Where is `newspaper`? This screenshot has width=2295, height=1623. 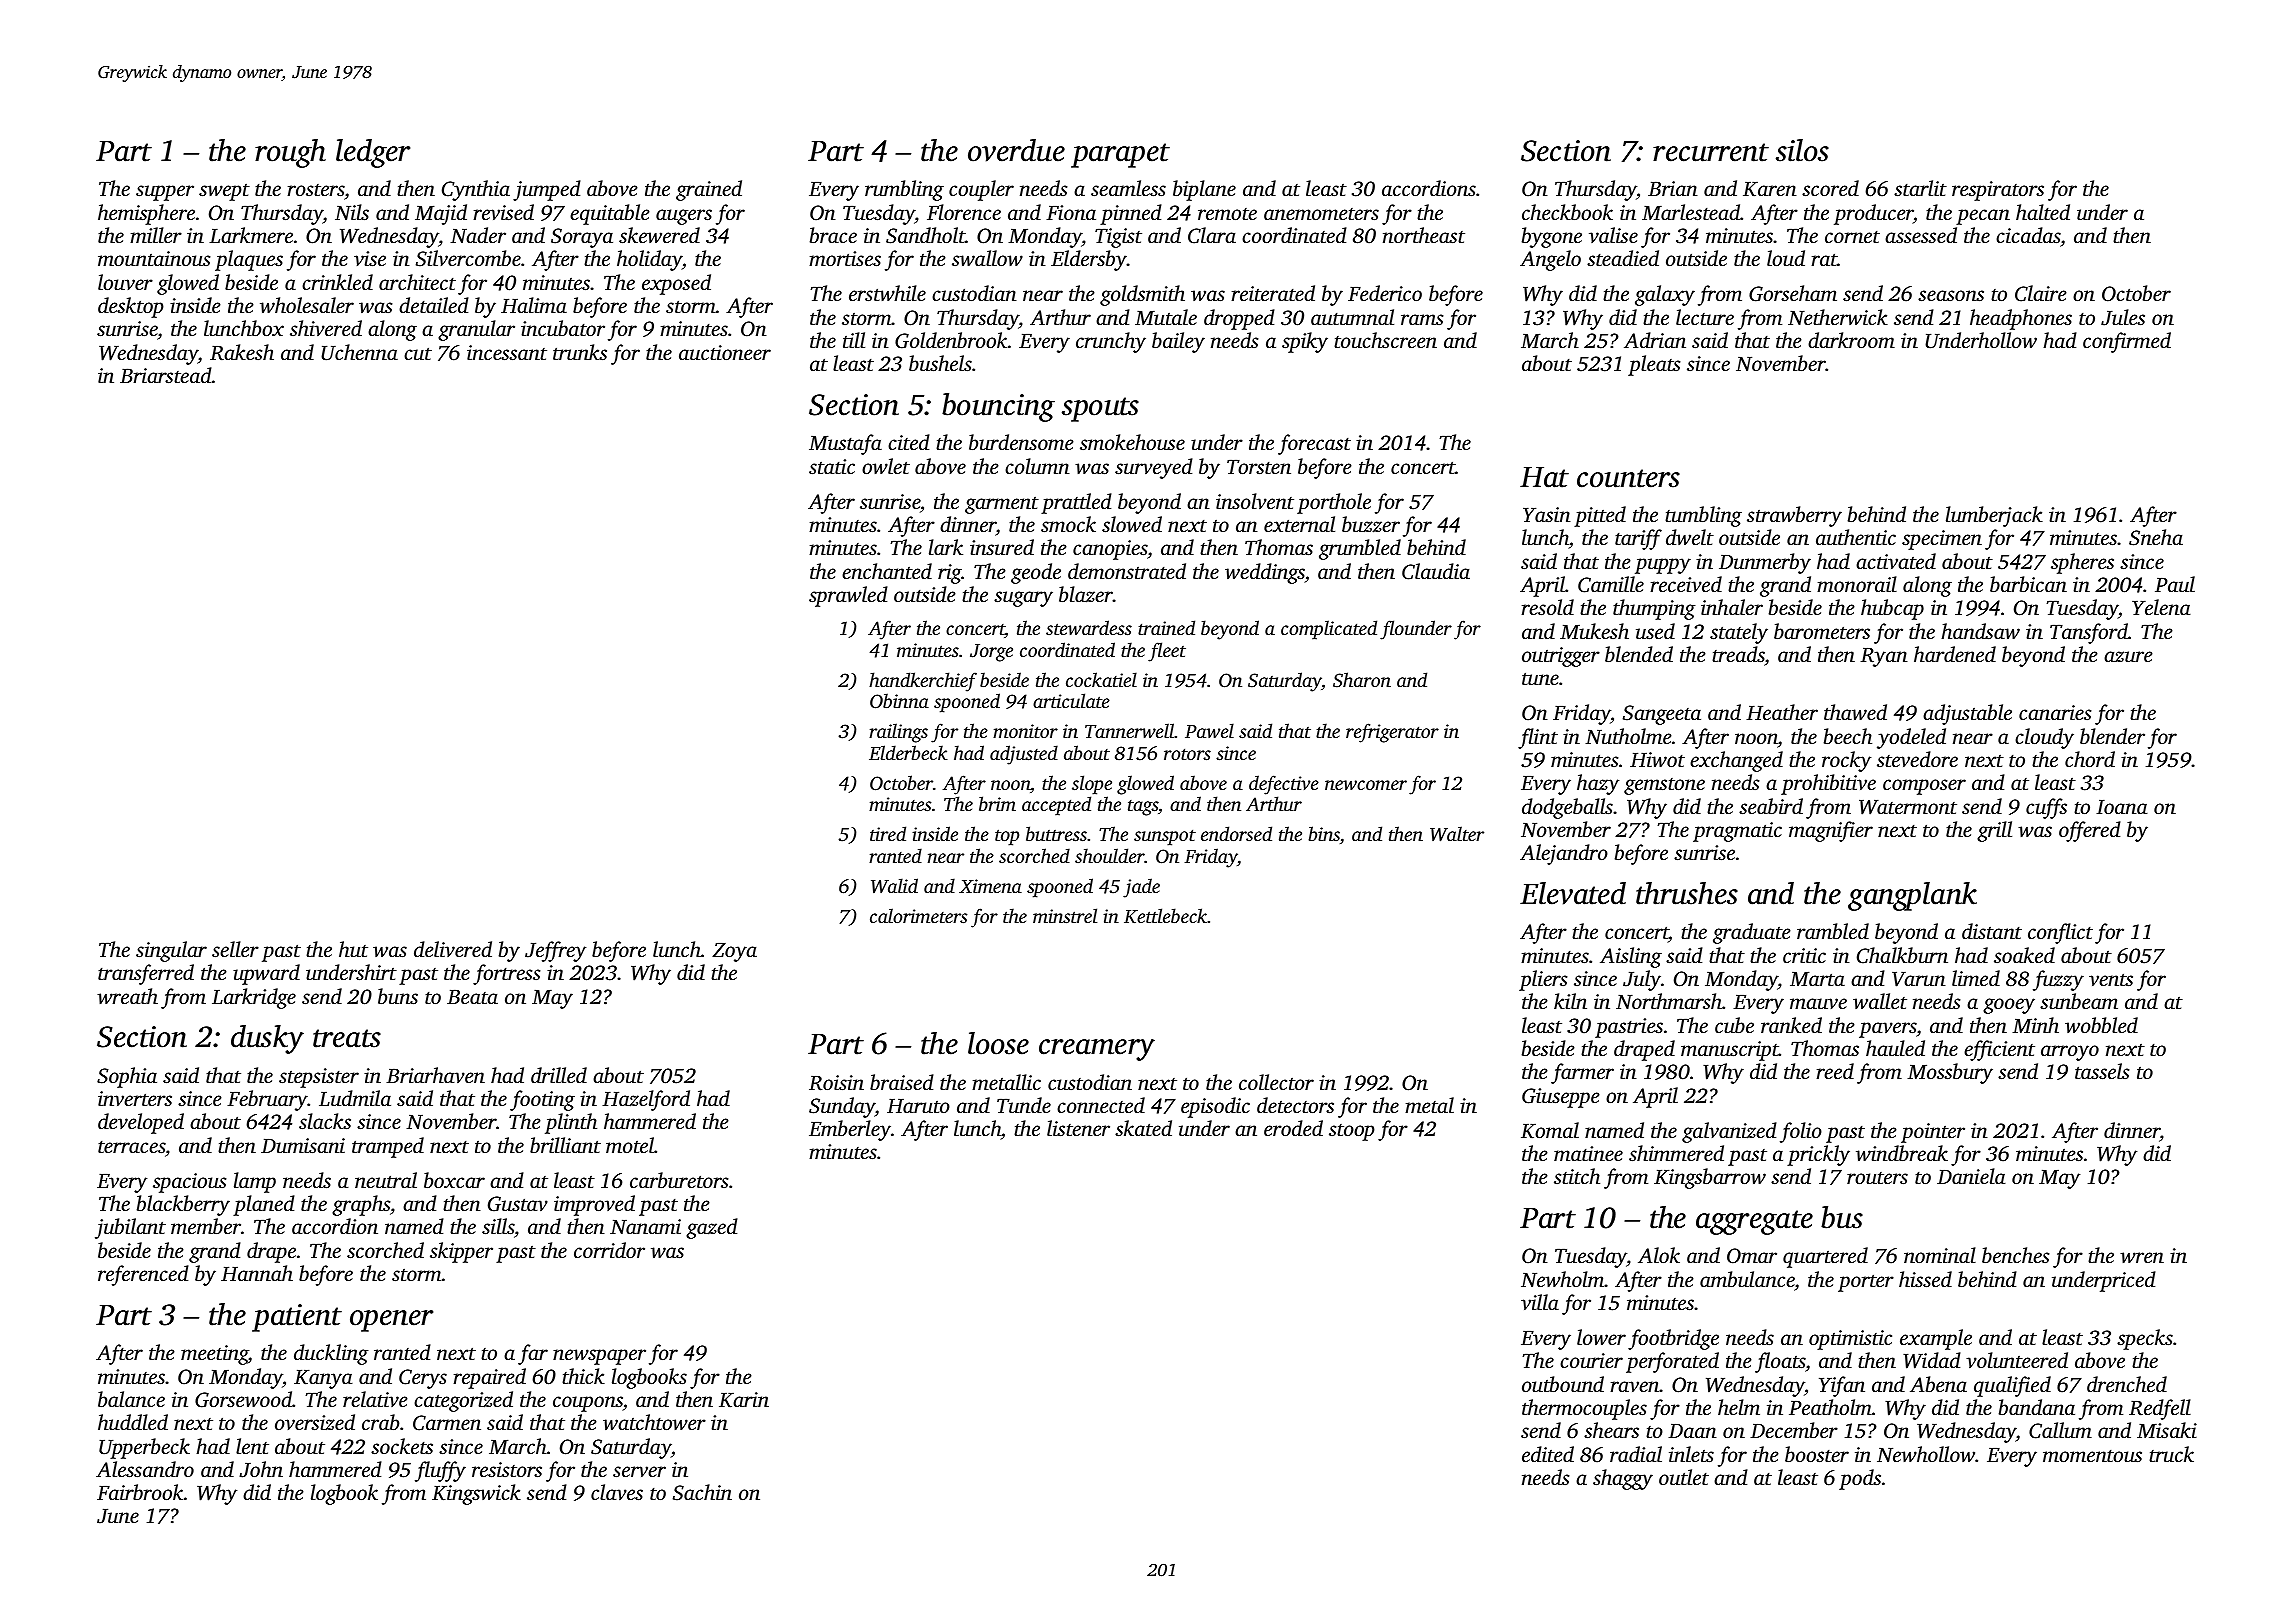
newspaper is located at coordinates (599, 1357).
